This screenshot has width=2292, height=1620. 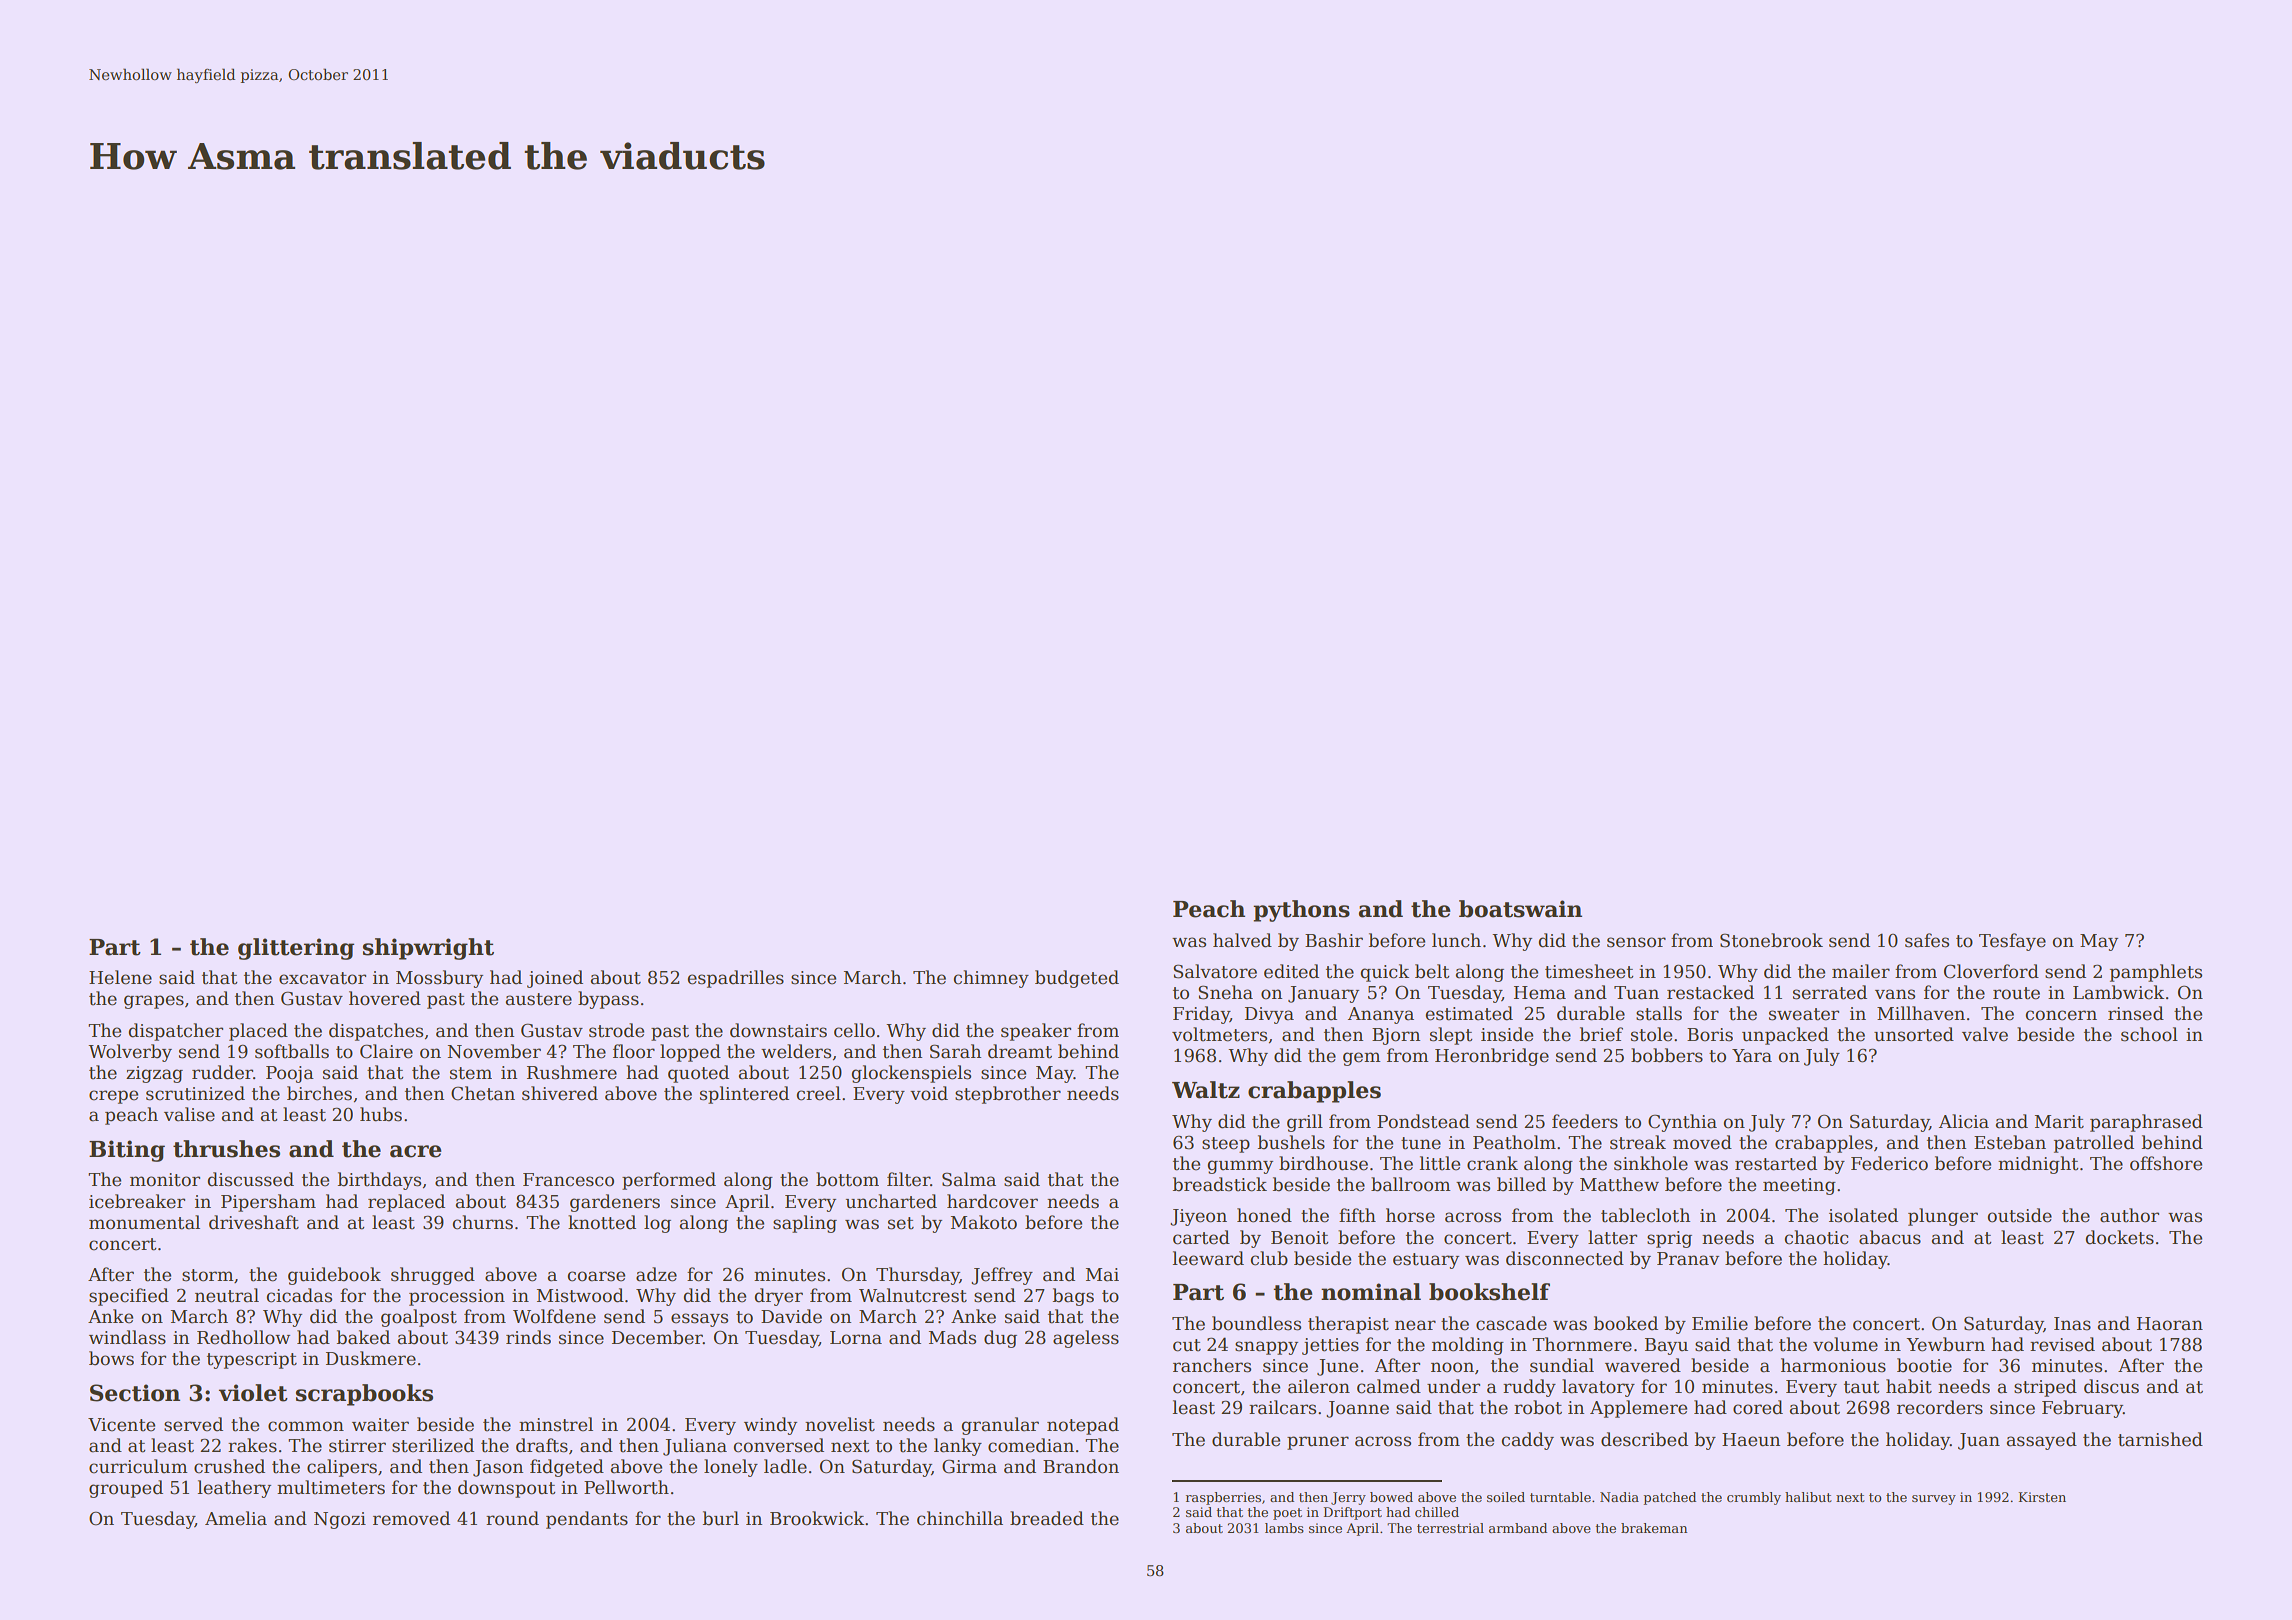 I want to click on Waltz, so click(x=1206, y=1090).
